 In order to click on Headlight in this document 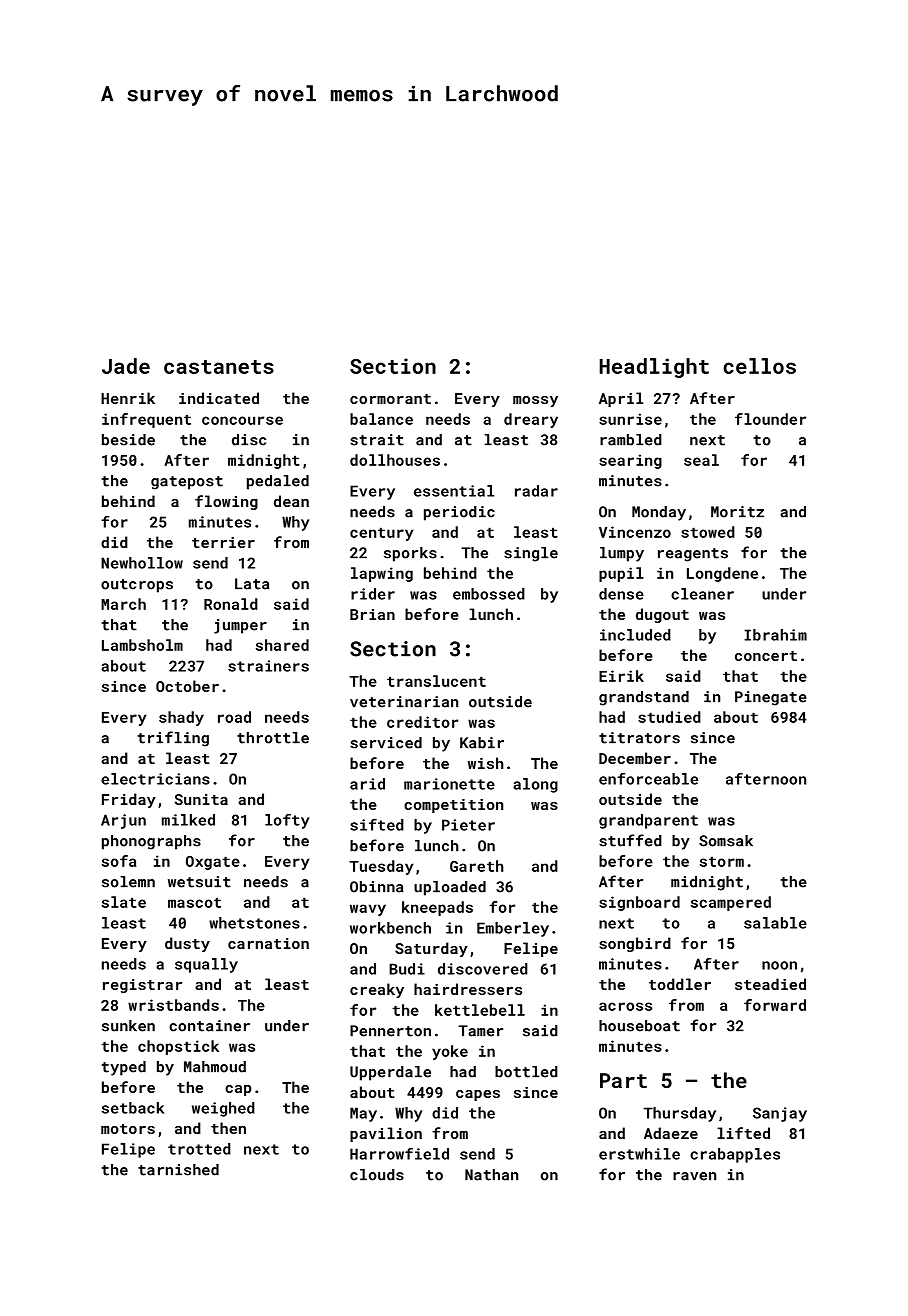, I will do `click(654, 368)`.
